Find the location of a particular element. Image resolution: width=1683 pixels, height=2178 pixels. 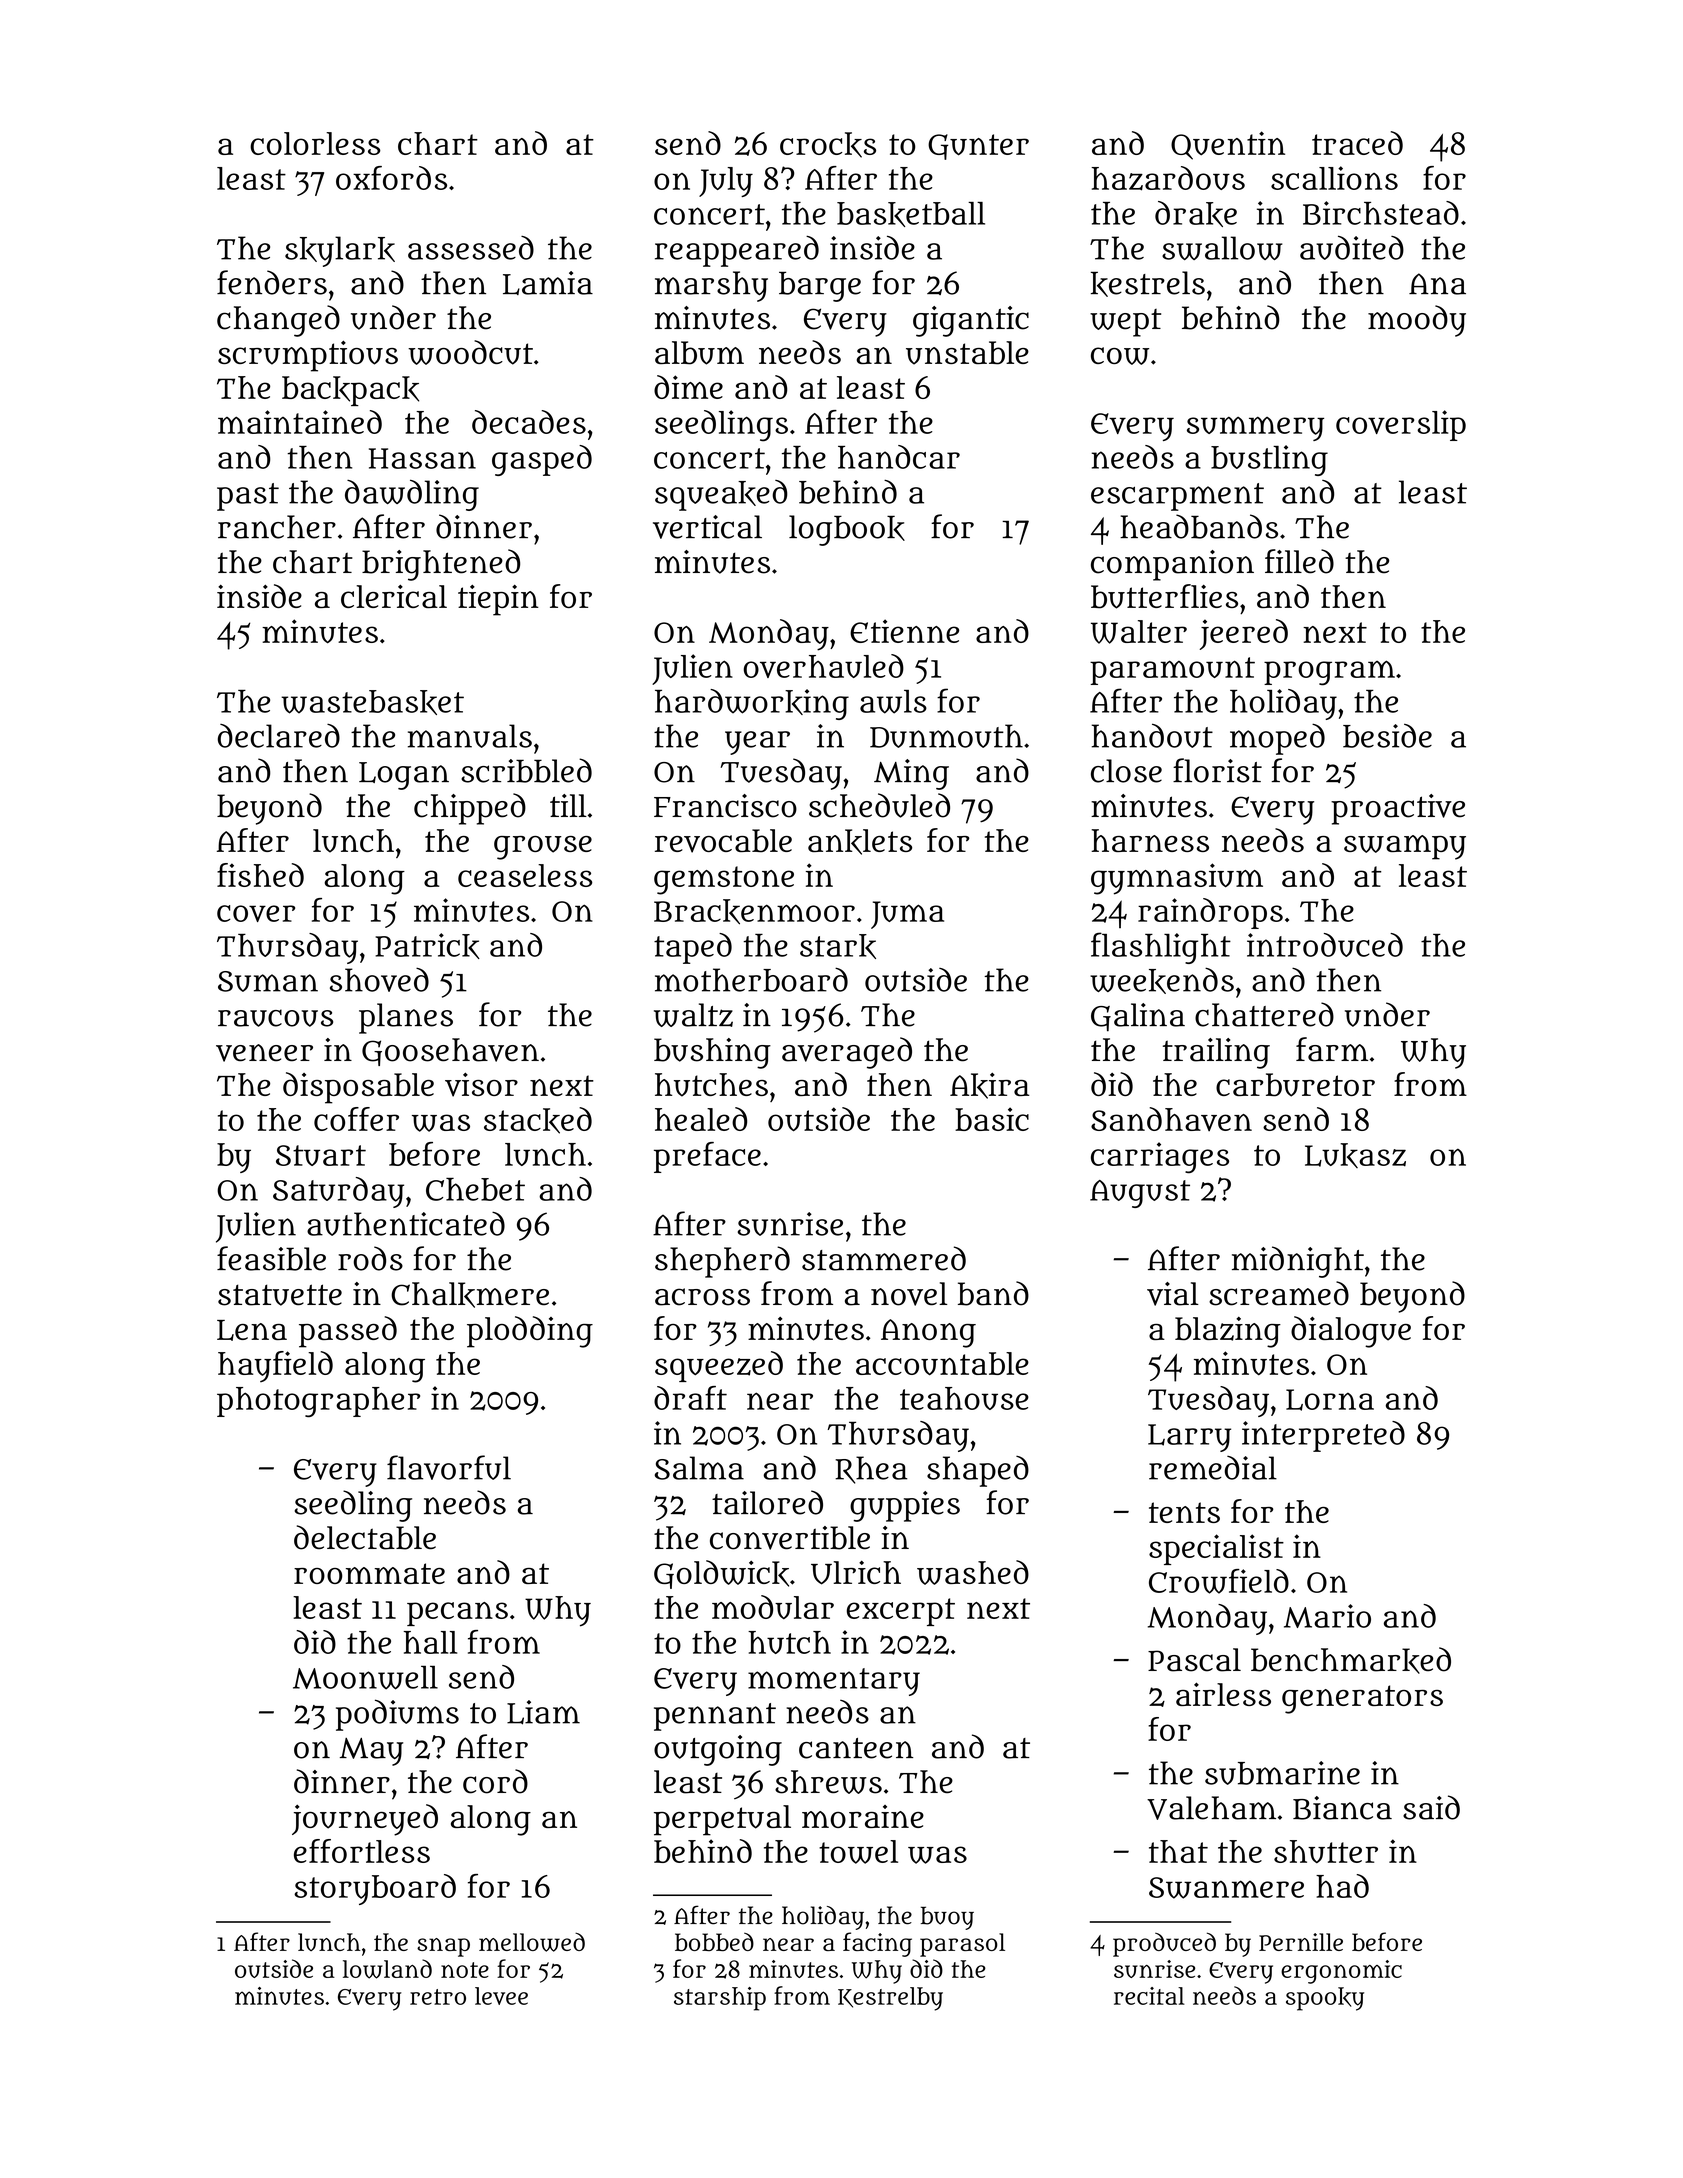

averaged is located at coordinates (847, 1053).
